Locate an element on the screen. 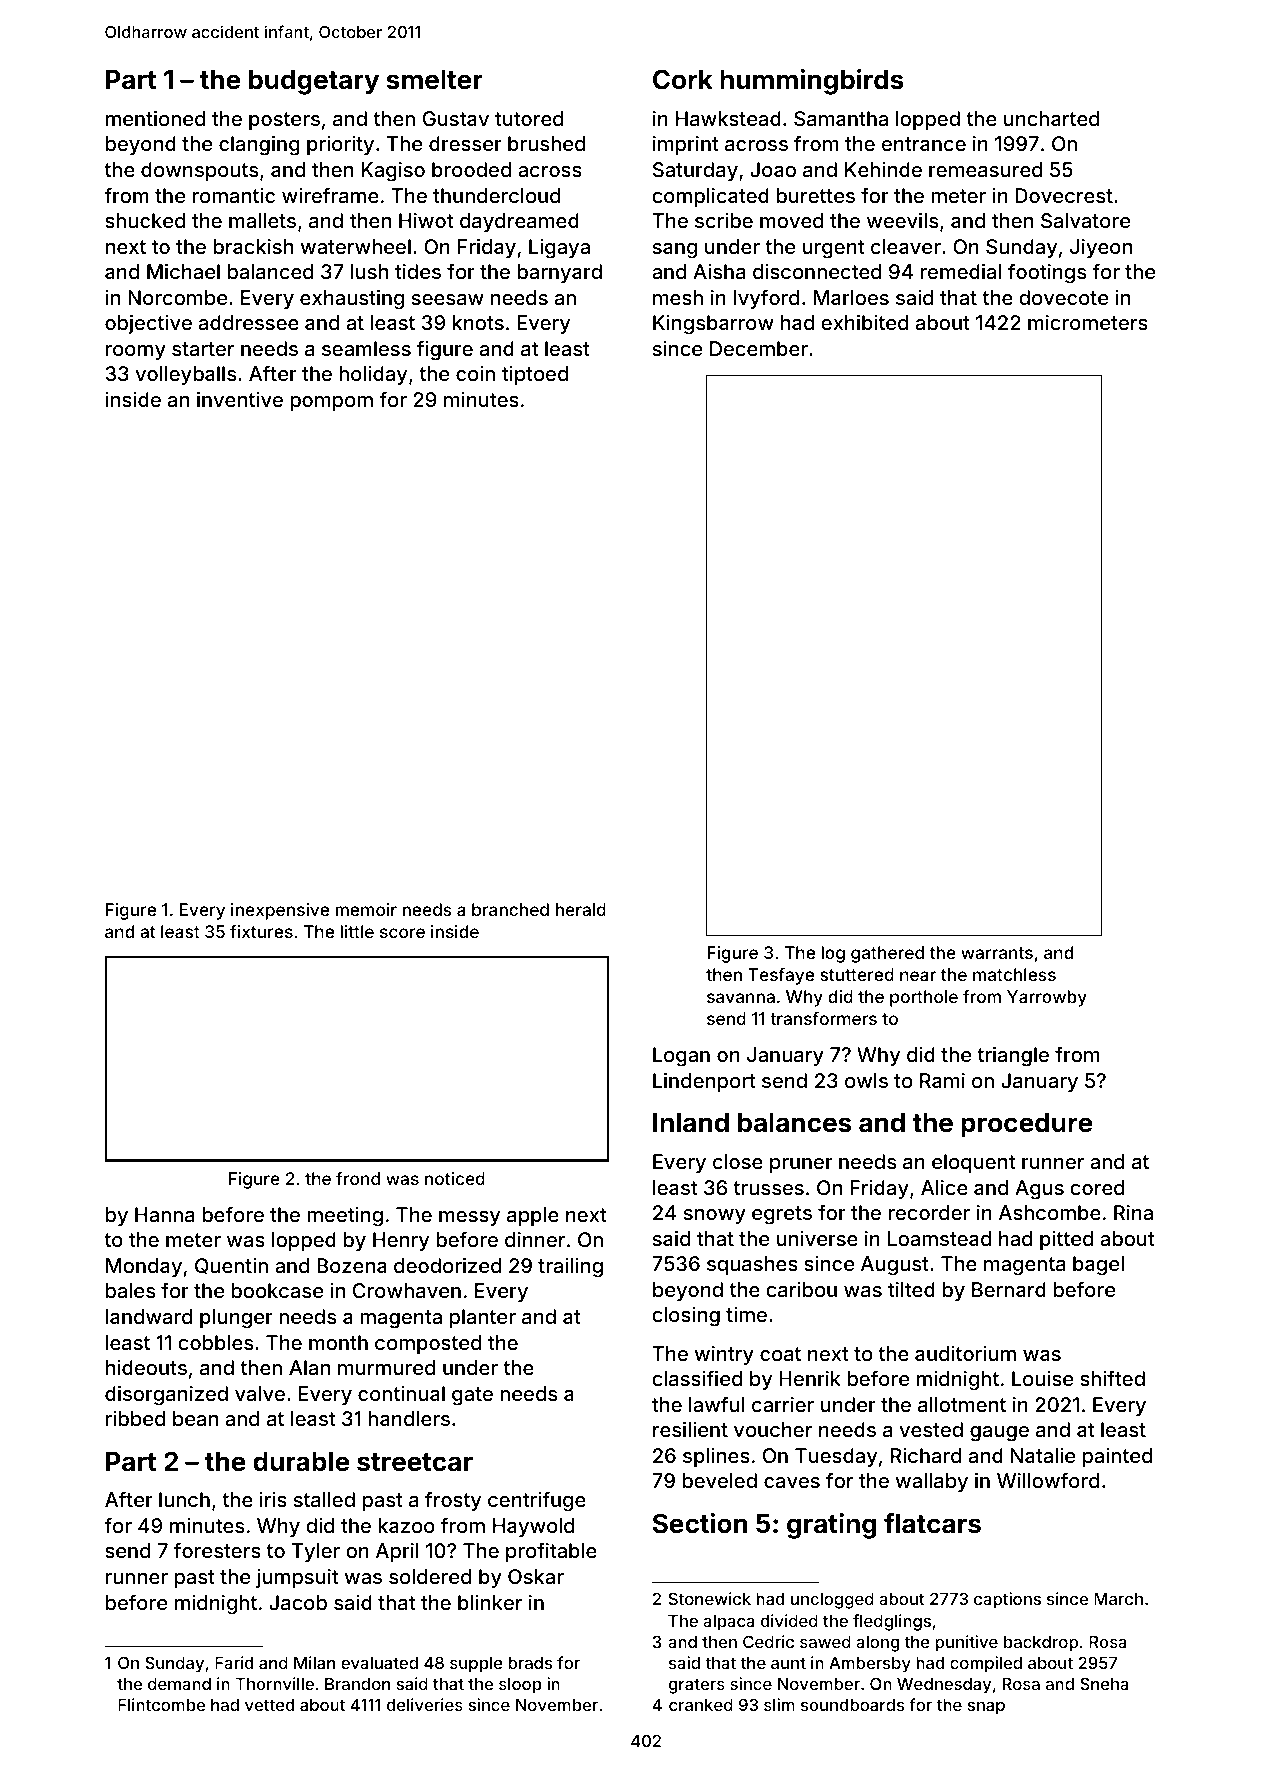 Image resolution: width=1261 pixels, height=1783 pixels. near is located at coordinates (918, 976).
